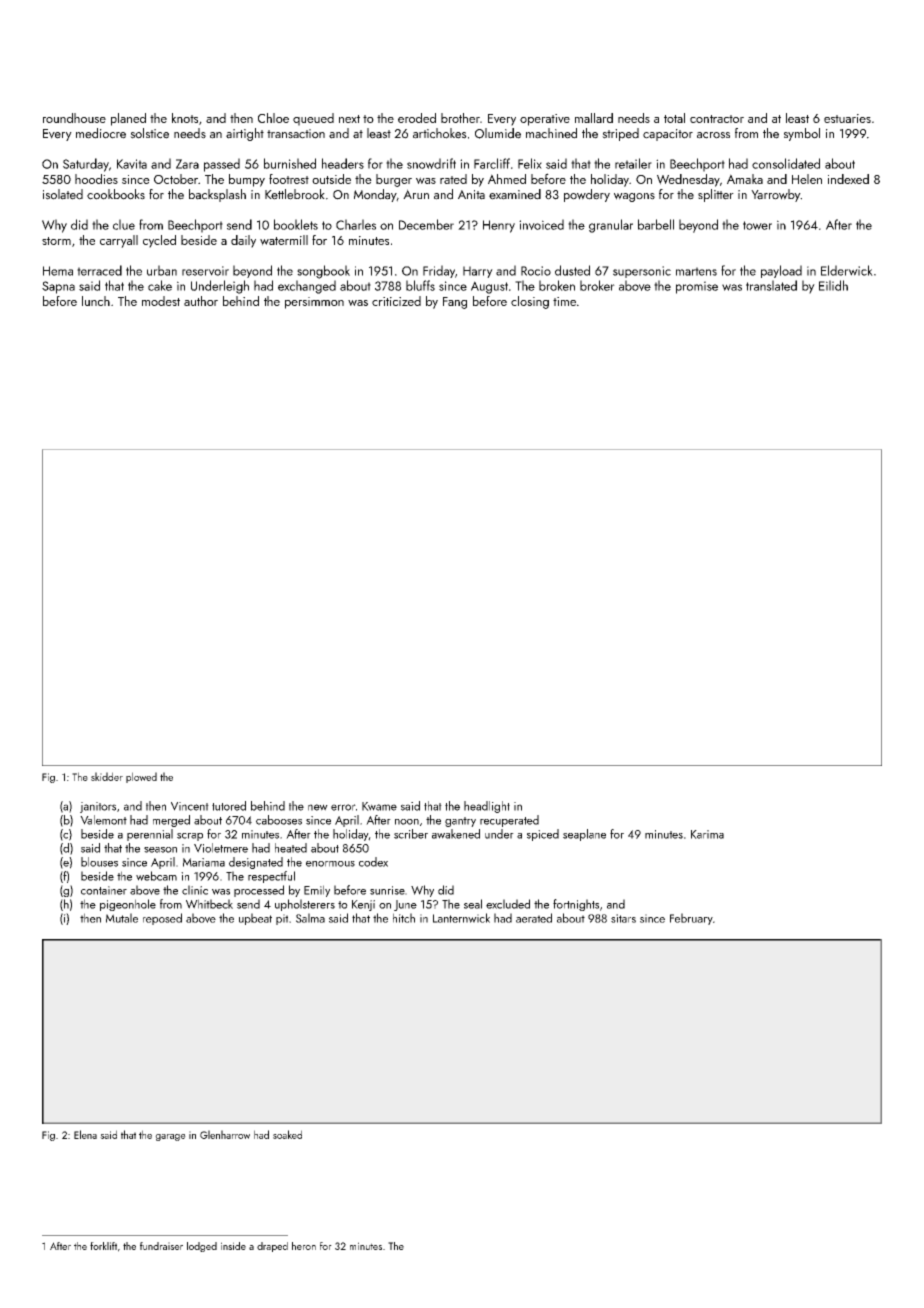  I want to click on fundraiser, so click(161, 1246).
